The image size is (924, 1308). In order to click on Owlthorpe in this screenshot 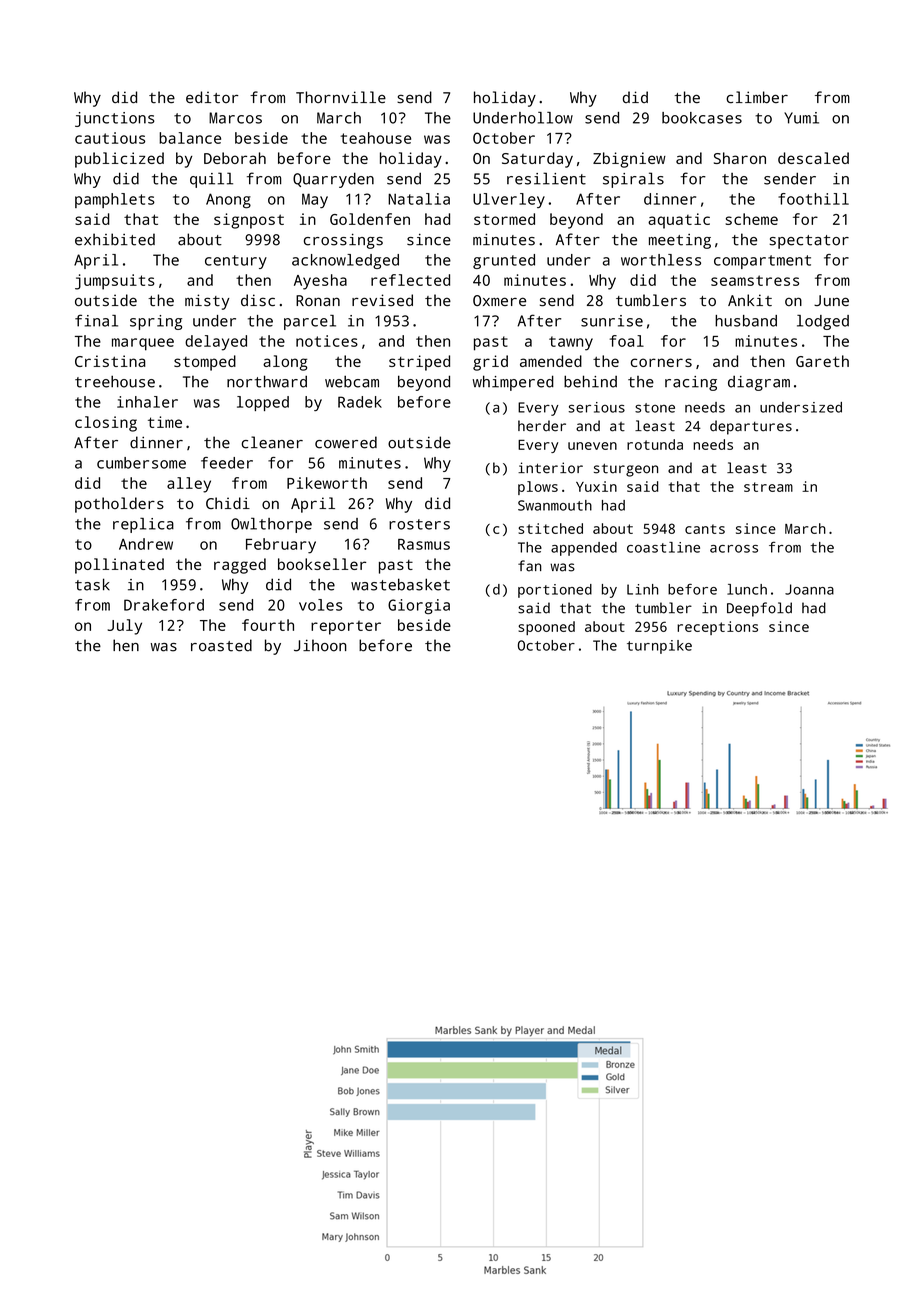, I will do `click(271, 525)`.
